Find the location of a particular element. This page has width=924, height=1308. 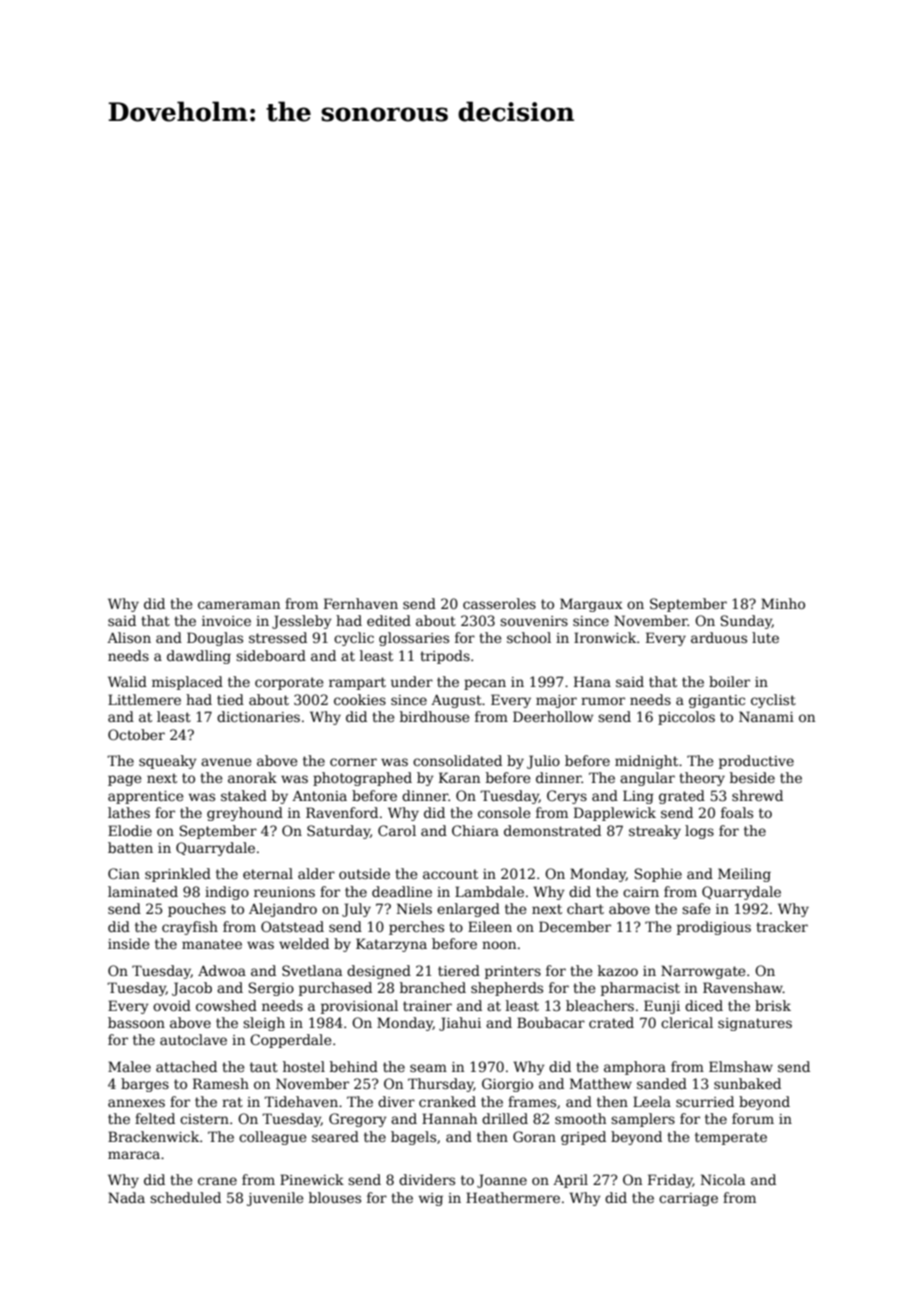

grated is located at coordinates (682, 797).
